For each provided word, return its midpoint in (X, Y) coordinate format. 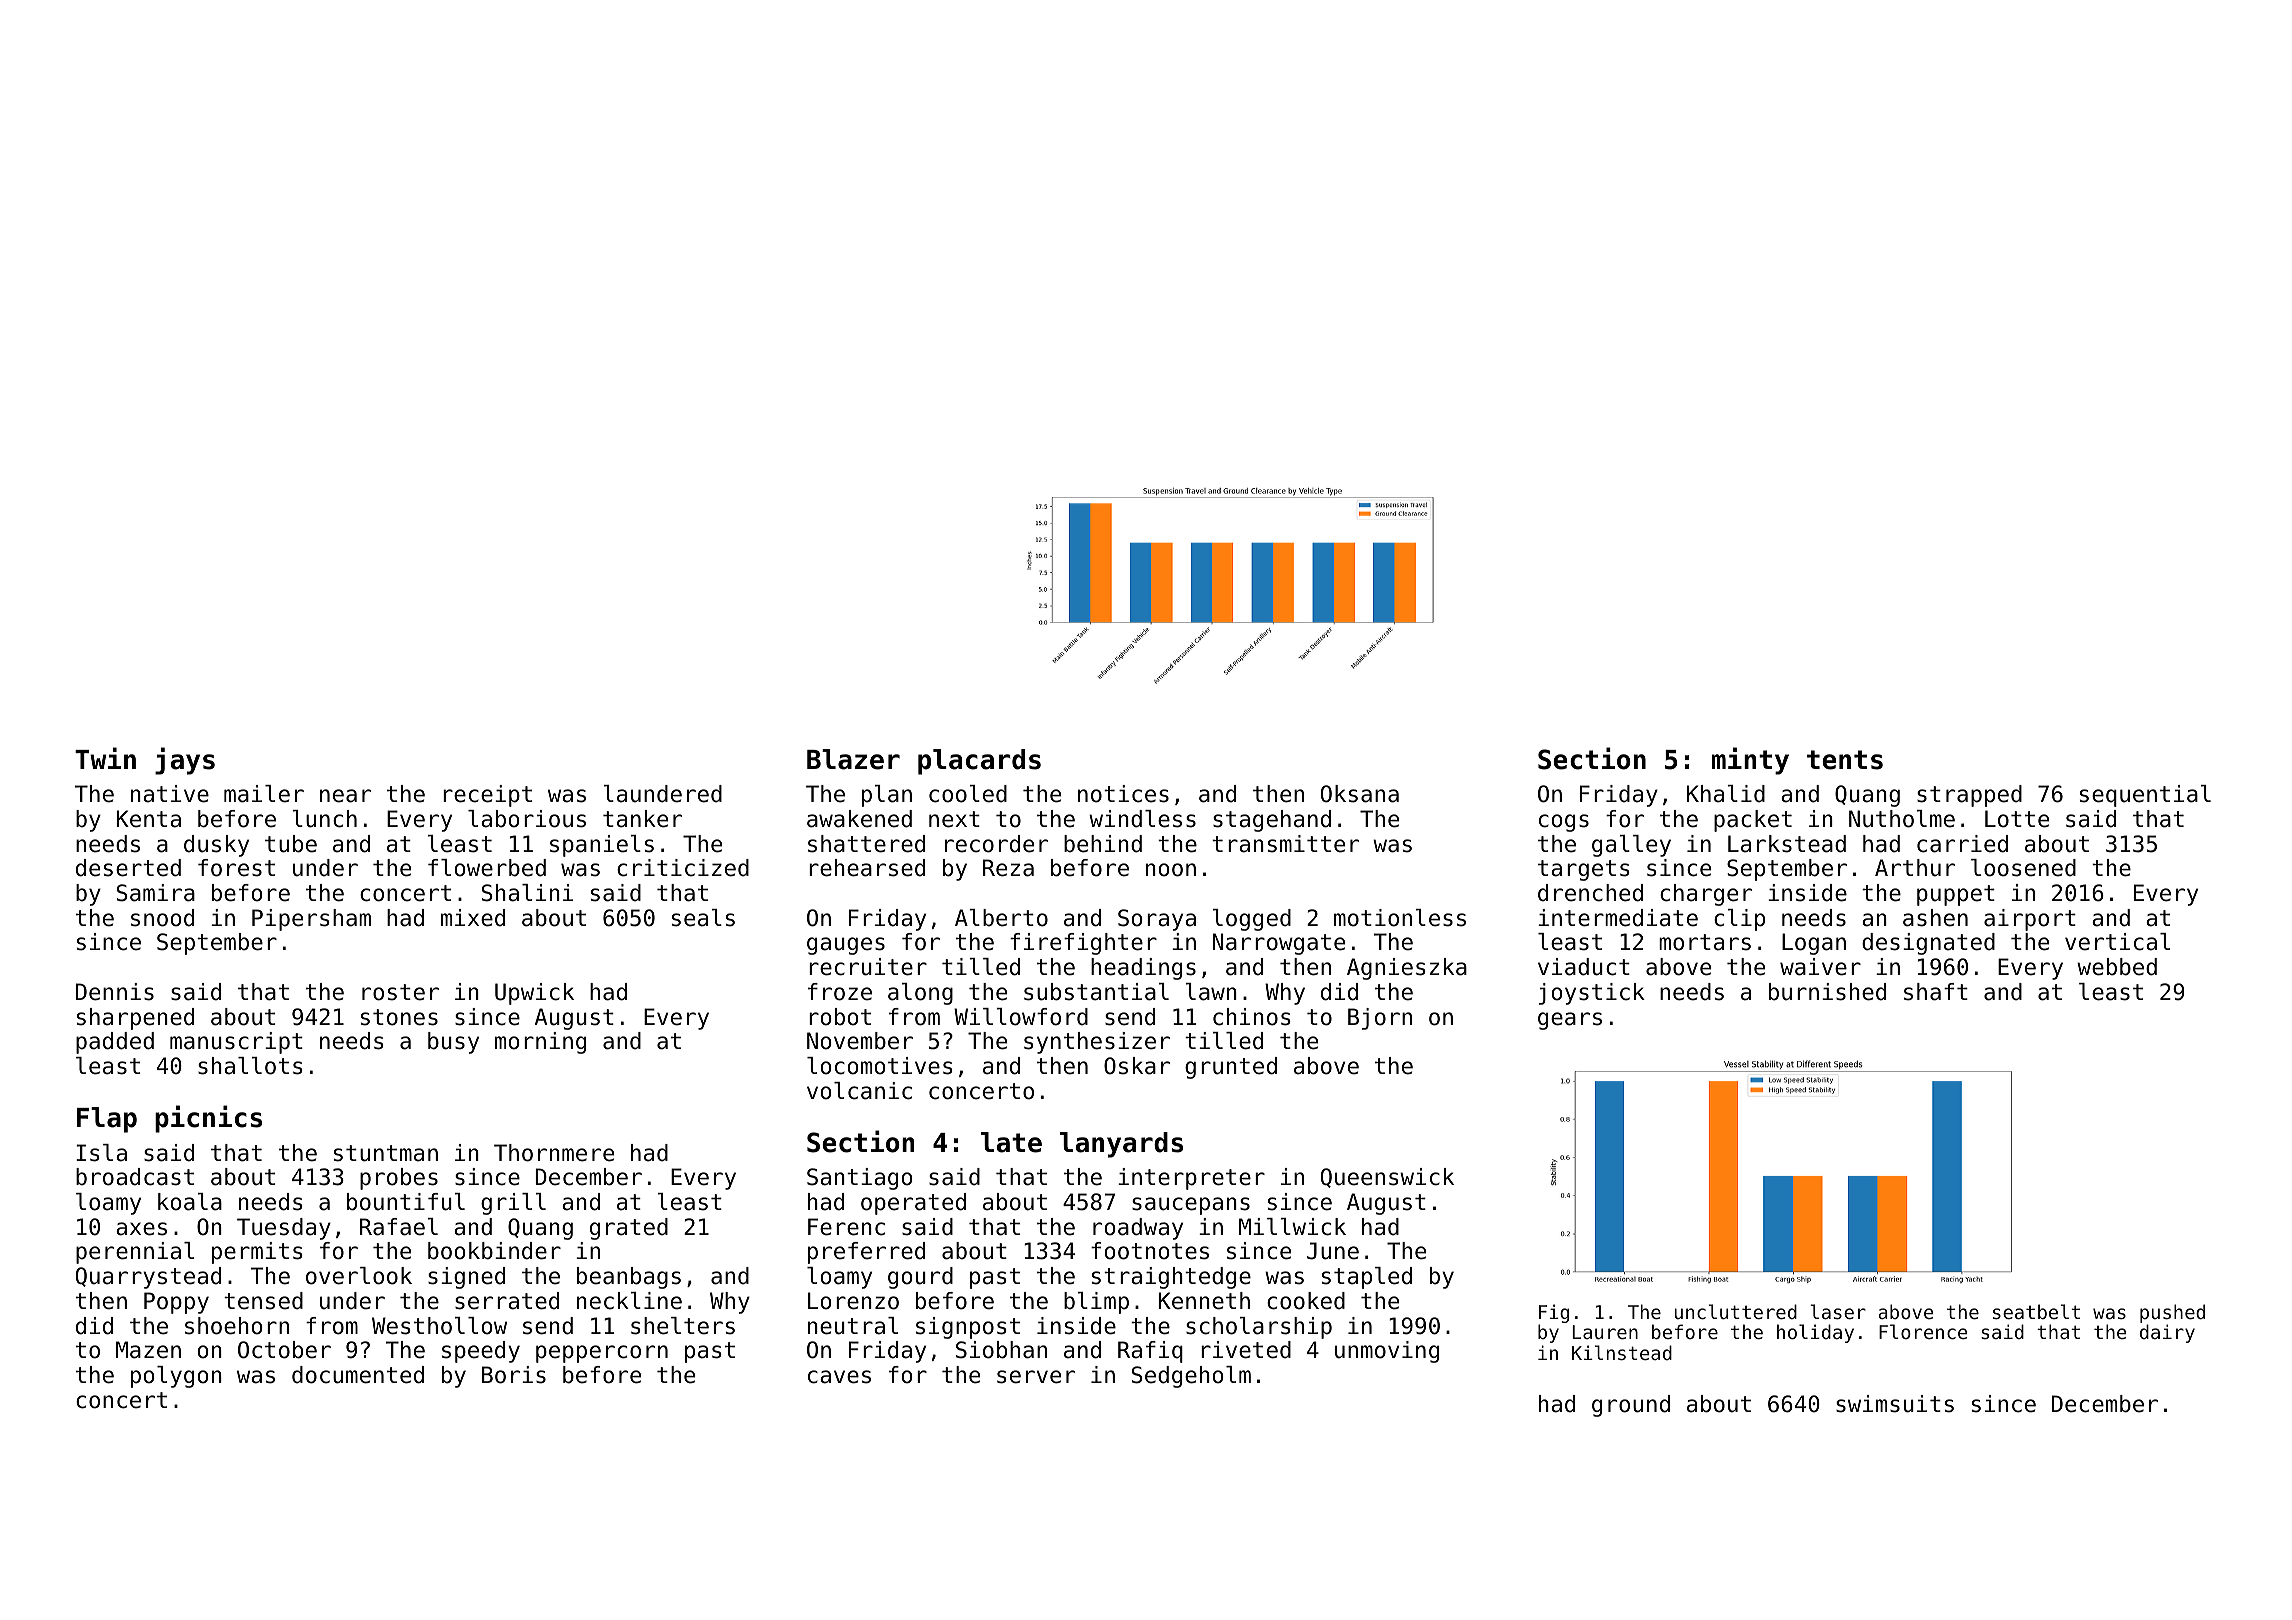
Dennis (115, 992)
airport (2030, 920)
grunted (1231, 1068)
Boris (514, 1375)
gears (1570, 1021)
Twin (105, 758)
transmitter (1285, 844)
